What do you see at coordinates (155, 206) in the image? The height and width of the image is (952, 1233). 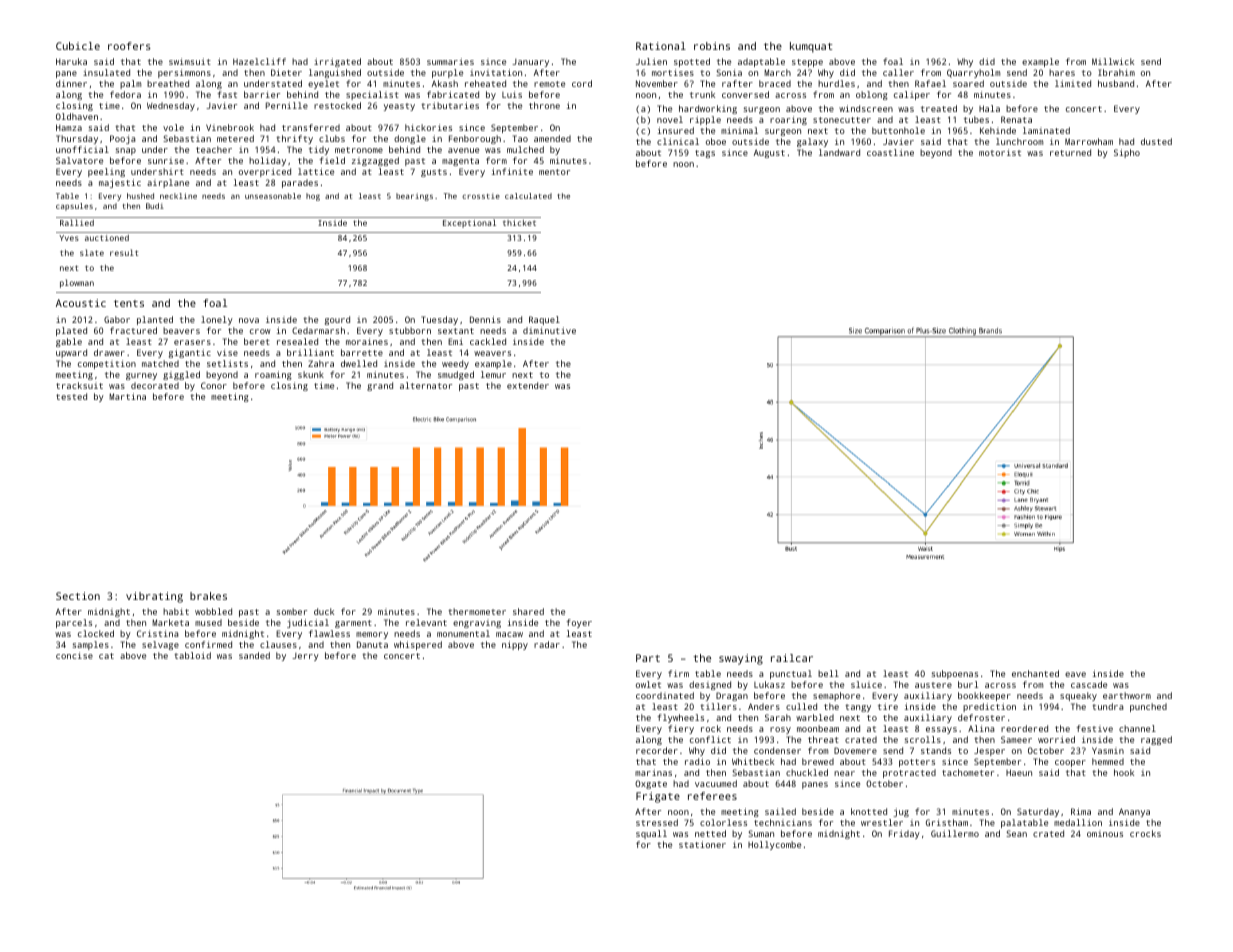 I see `Budi` at bounding box center [155, 206].
